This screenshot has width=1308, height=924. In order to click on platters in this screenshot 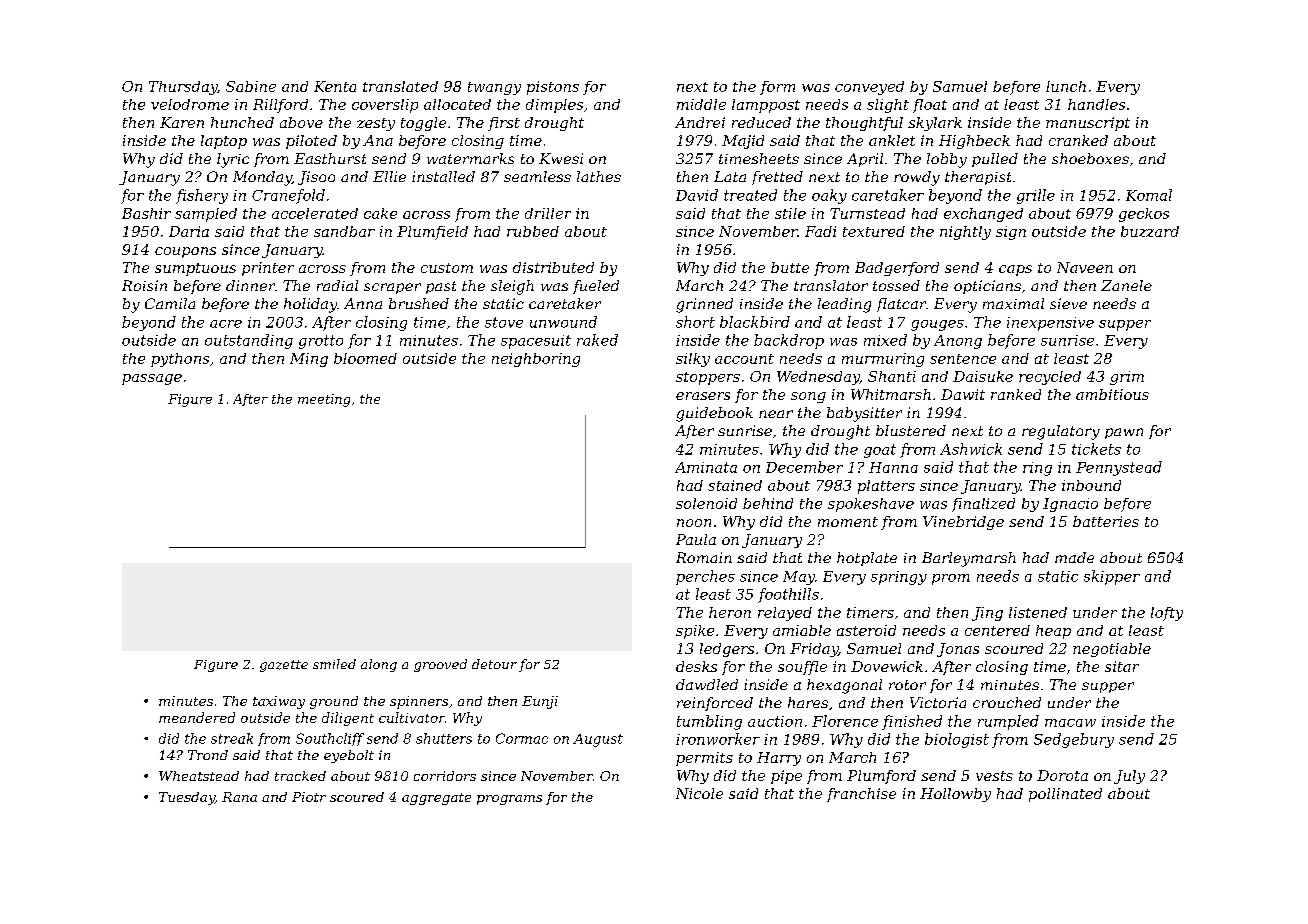, I will do `click(886, 487)`.
